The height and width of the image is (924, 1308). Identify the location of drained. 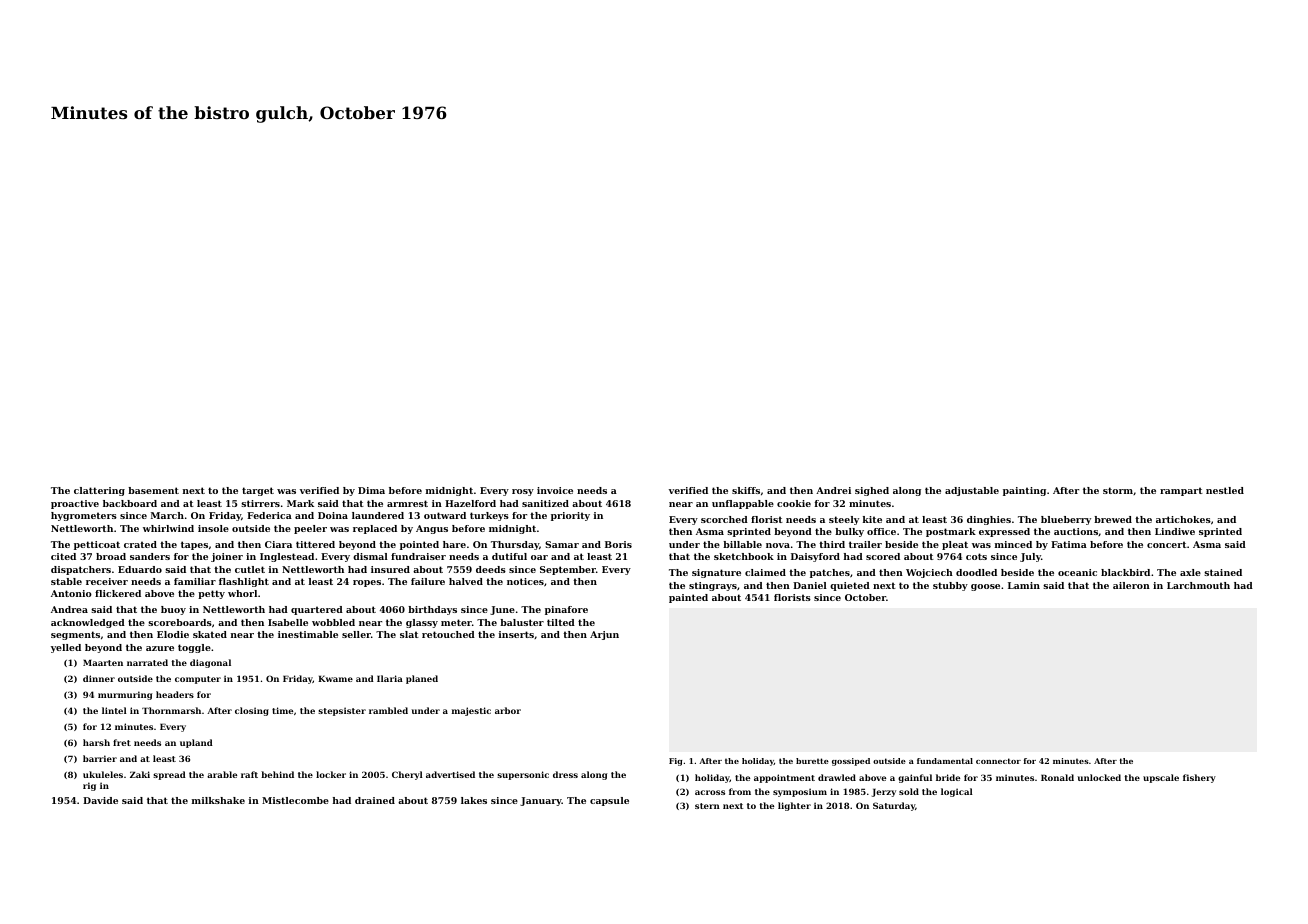
(375, 800).
